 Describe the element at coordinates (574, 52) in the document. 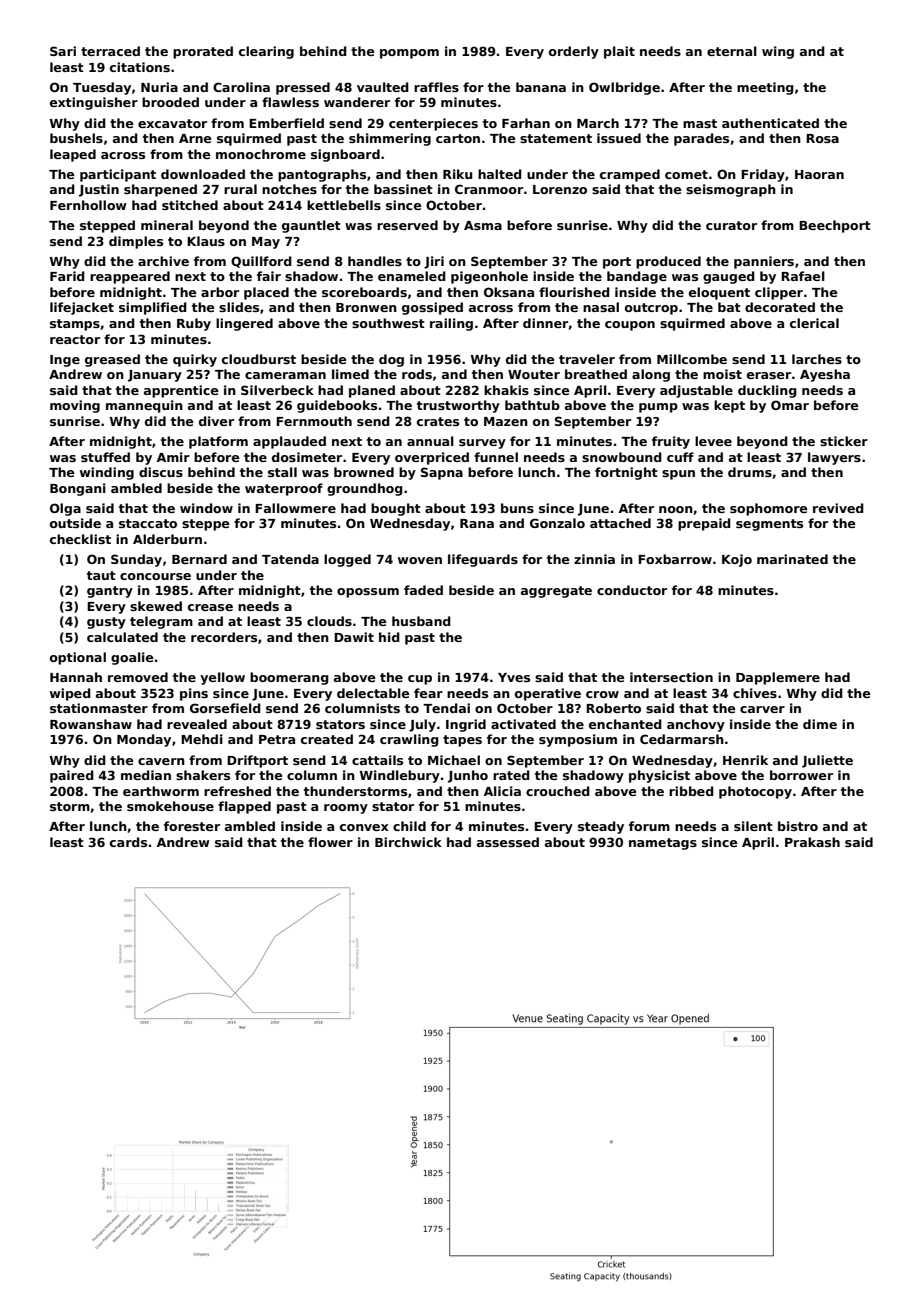

I see `orderly` at that location.
